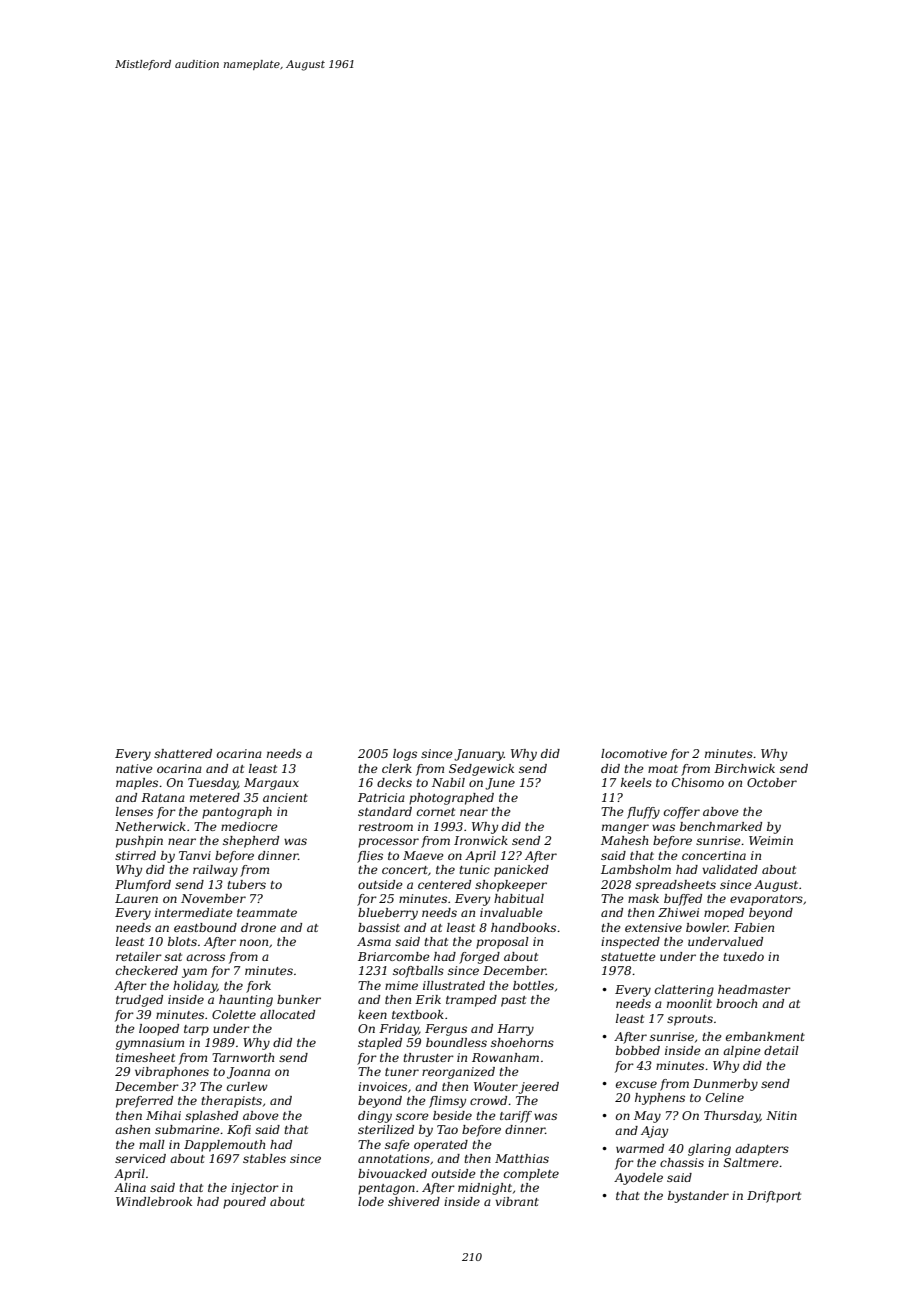 The width and height of the document is (924, 1308). Describe the element at coordinates (150, 826) in the document. I see `Netherwick` at that location.
